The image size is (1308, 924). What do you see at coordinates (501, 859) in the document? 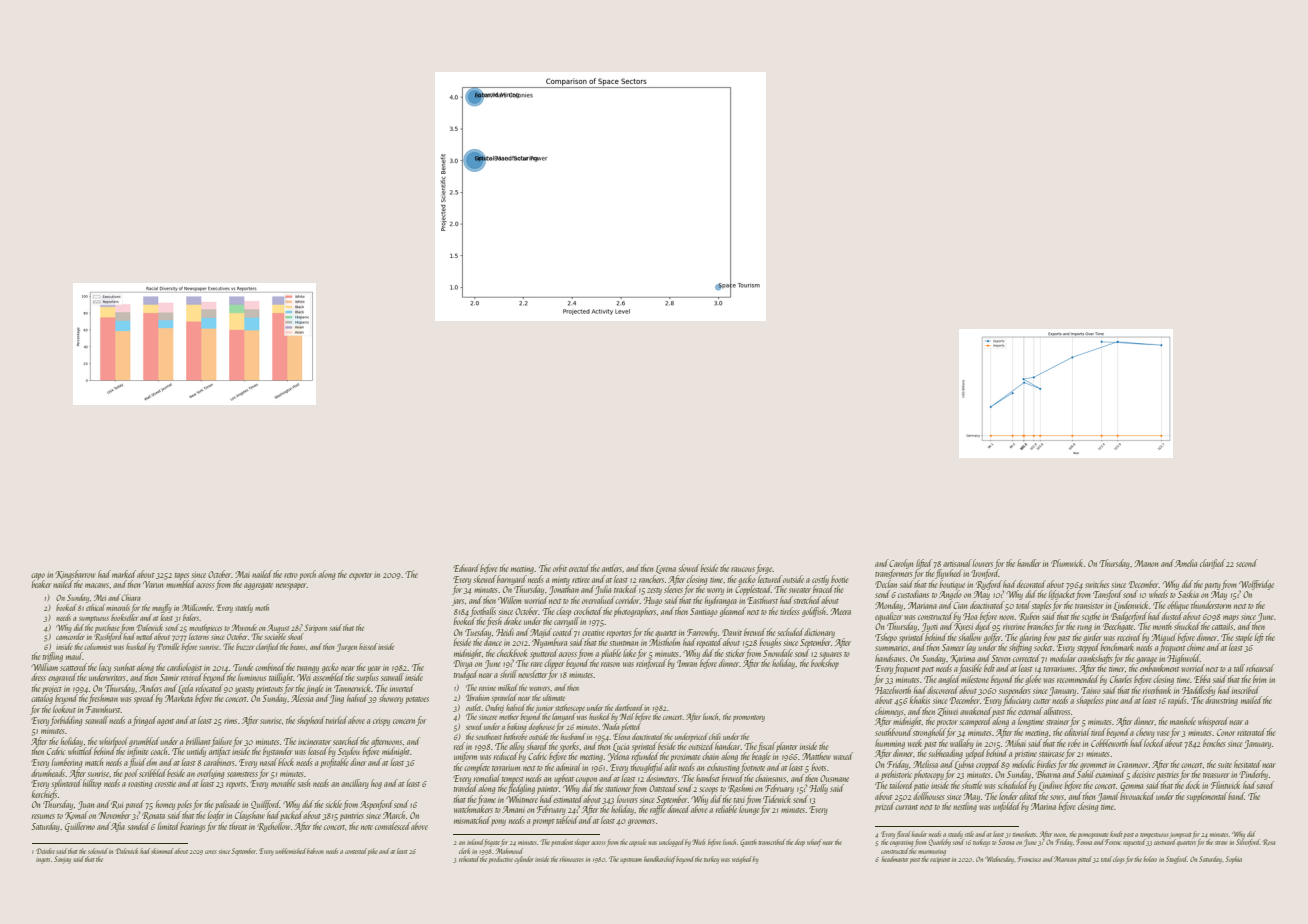
I see `productive` at bounding box center [501, 859].
